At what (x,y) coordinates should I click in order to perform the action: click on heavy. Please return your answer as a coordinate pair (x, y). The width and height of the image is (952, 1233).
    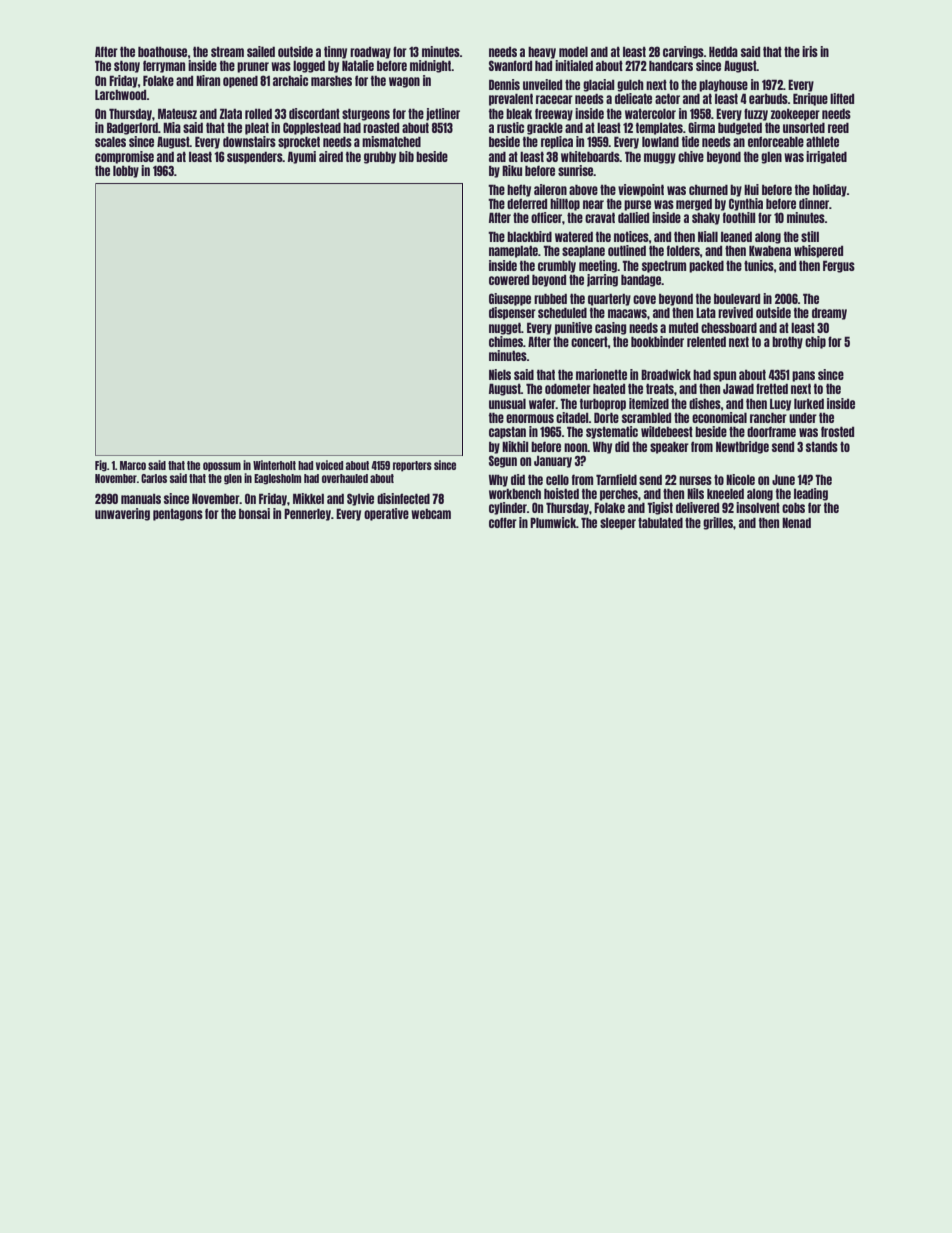
    Looking at the image, I should click on (542, 53).
